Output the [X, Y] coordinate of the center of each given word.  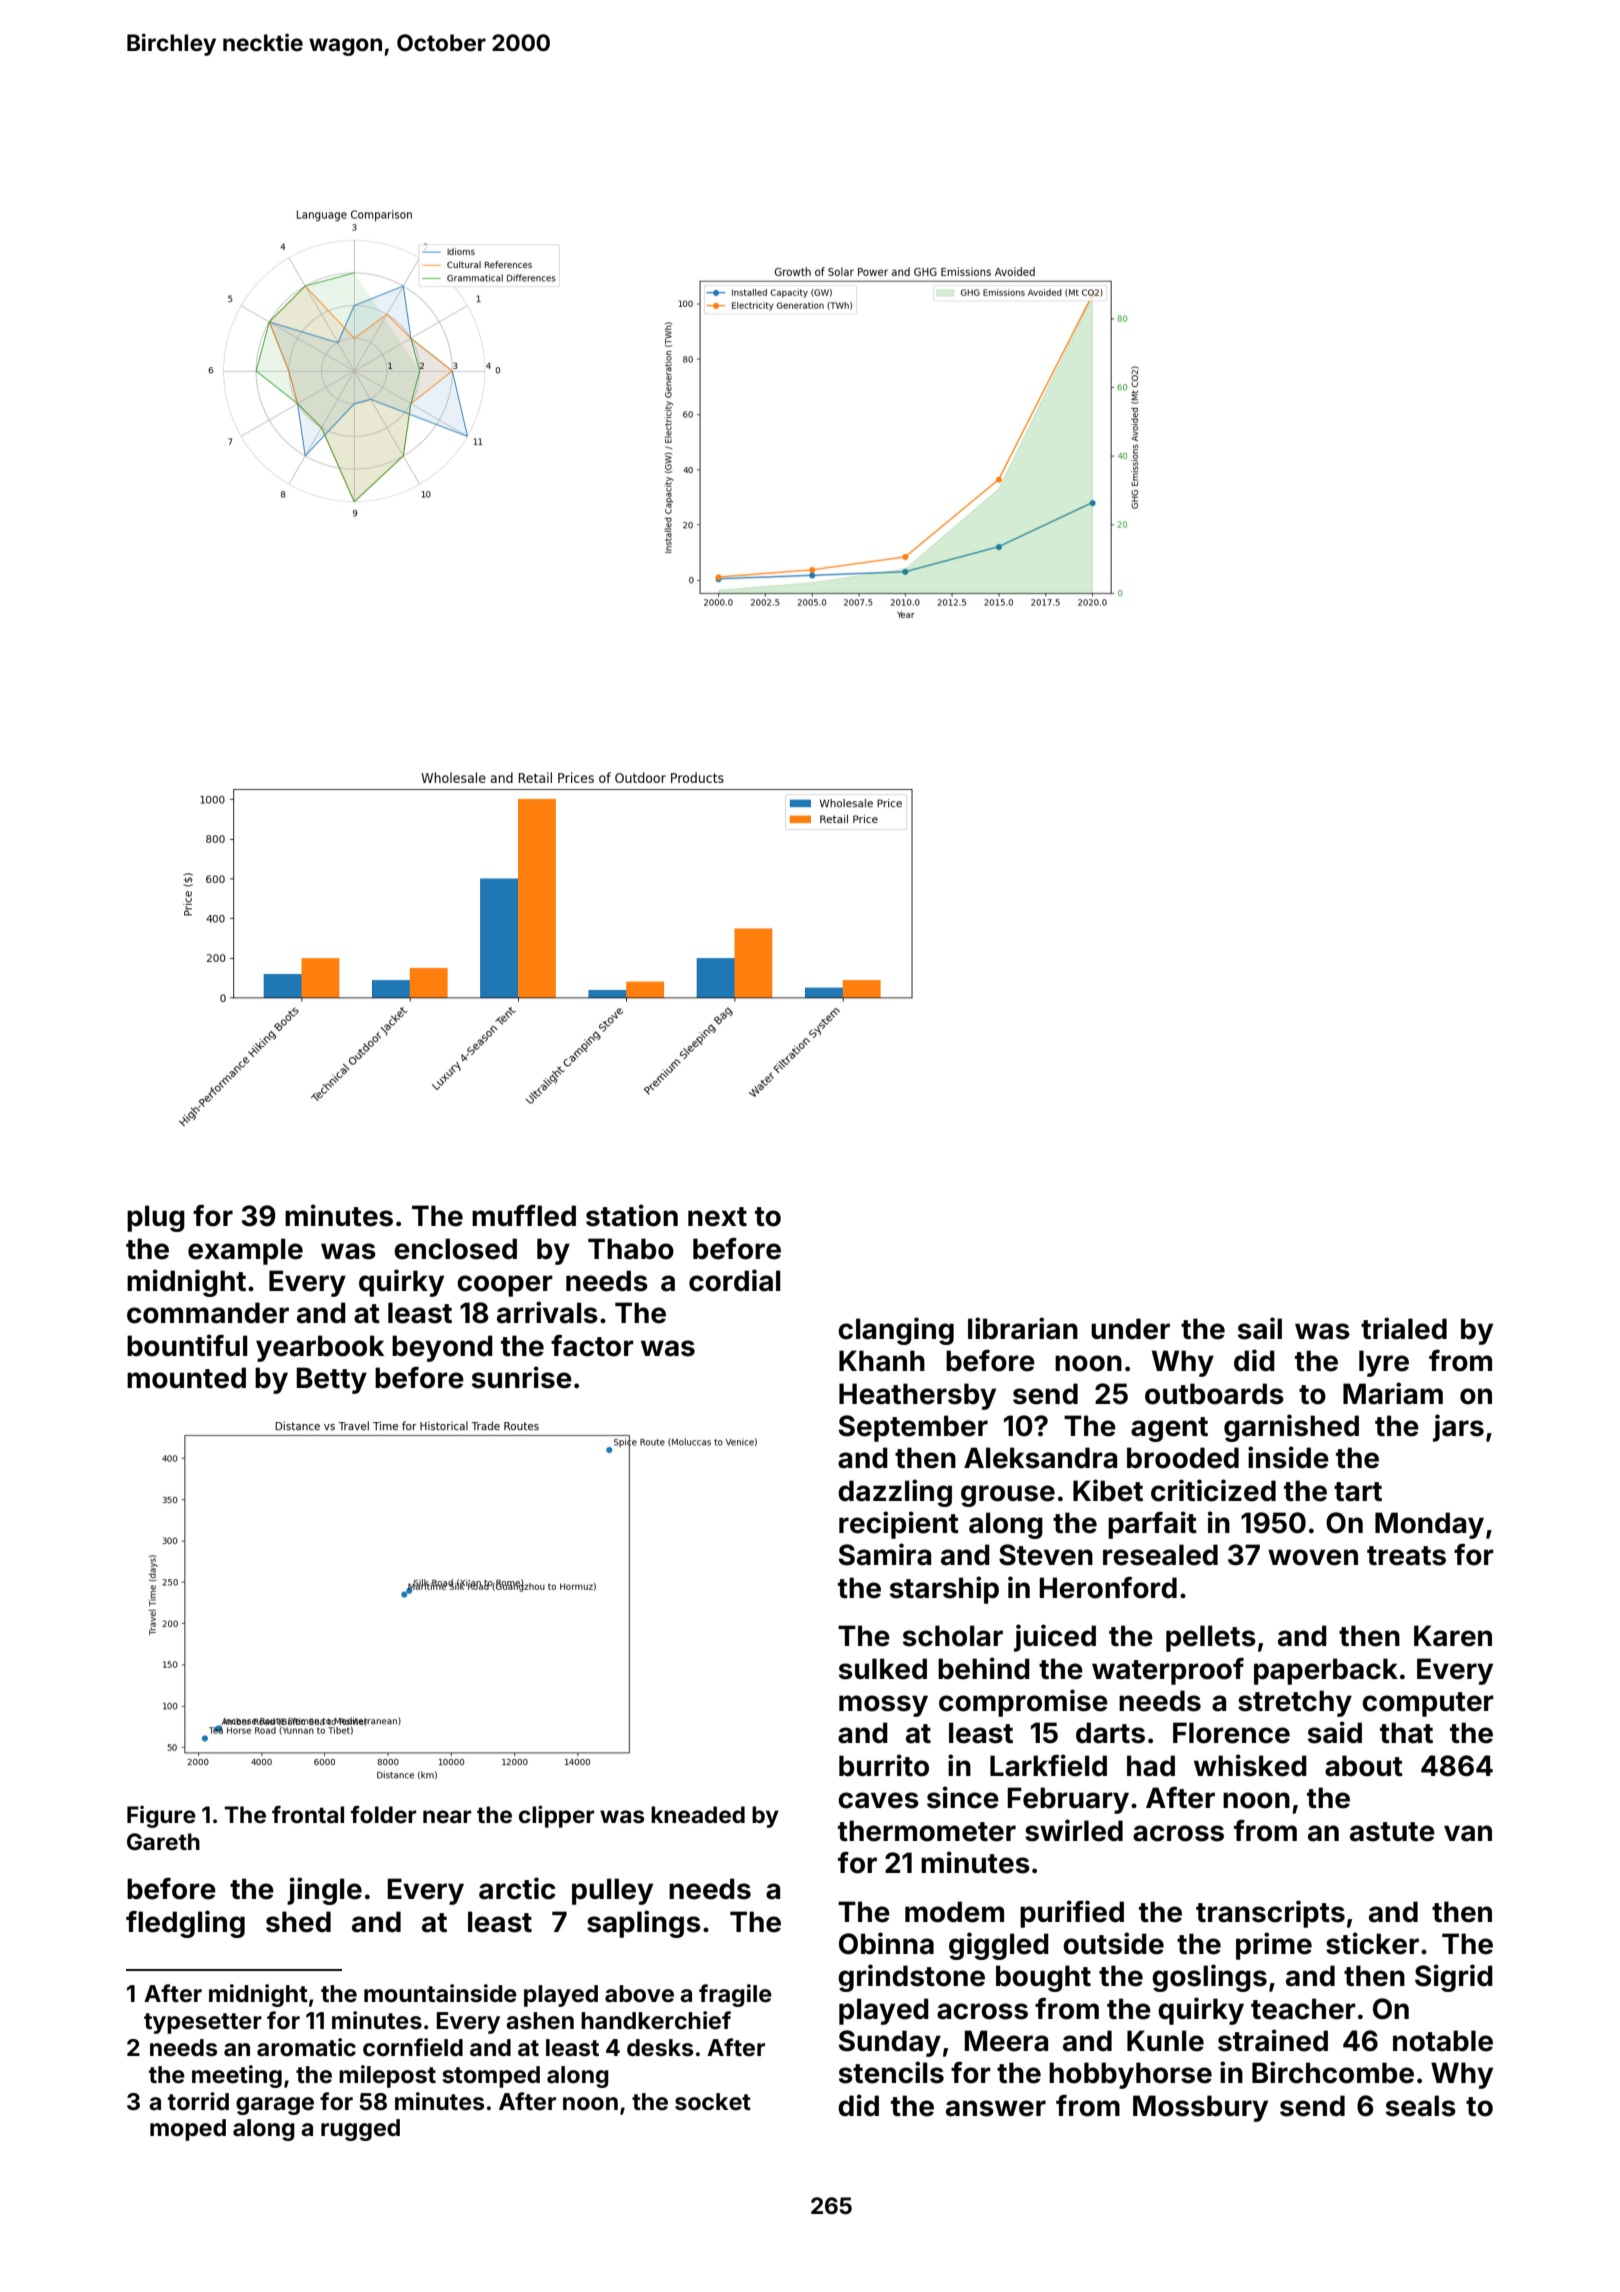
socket [713, 2102]
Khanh [882, 1361]
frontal [308, 1815]
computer [1428, 1704]
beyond [442, 1348]
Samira [885, 1554]
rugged [360, 2130]
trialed [1404, 1328]
